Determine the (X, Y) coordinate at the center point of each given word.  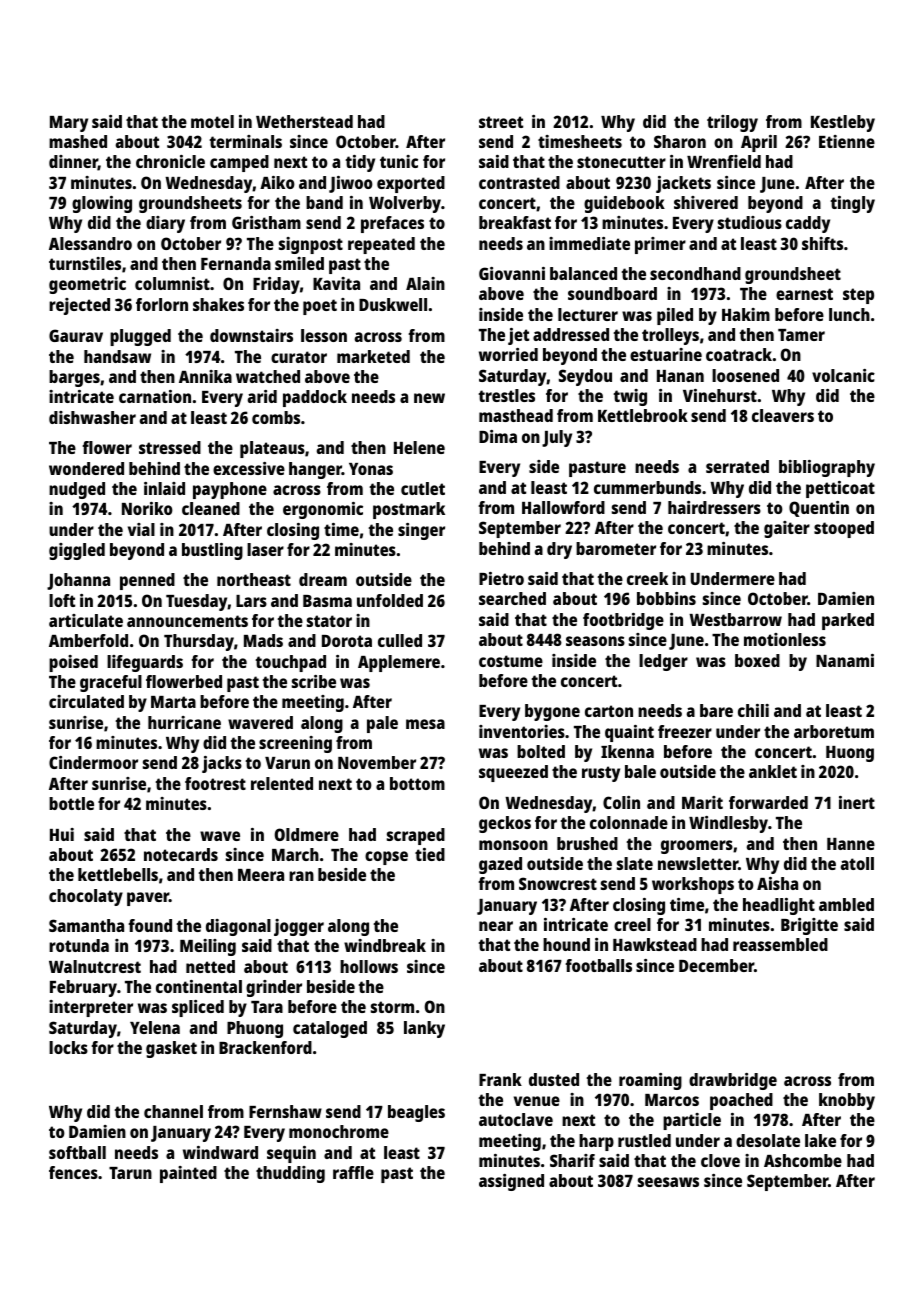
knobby (847, 1101)
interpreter (91, 1008)
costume (511, 661)
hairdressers (714, 507)
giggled (77, 551)
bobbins (666, 598)
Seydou (585, 377)
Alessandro (90, 243)
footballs (598, 965)
